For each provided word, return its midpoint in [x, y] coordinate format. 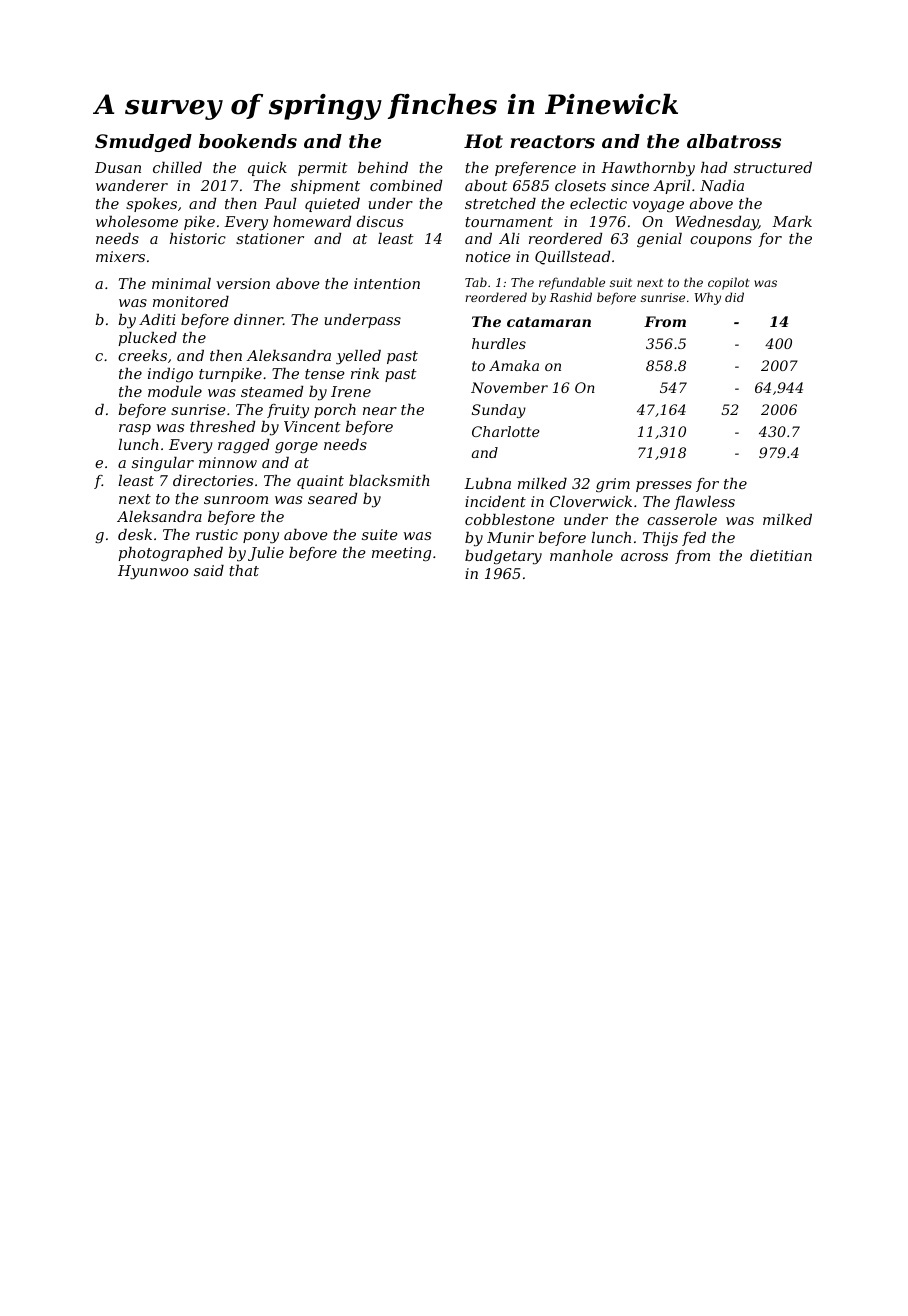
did [734, 297]
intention [387, 283]
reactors [552, 141]
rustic [217, 534]
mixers [120, 256]
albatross [734, 141]
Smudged [143, 143]
